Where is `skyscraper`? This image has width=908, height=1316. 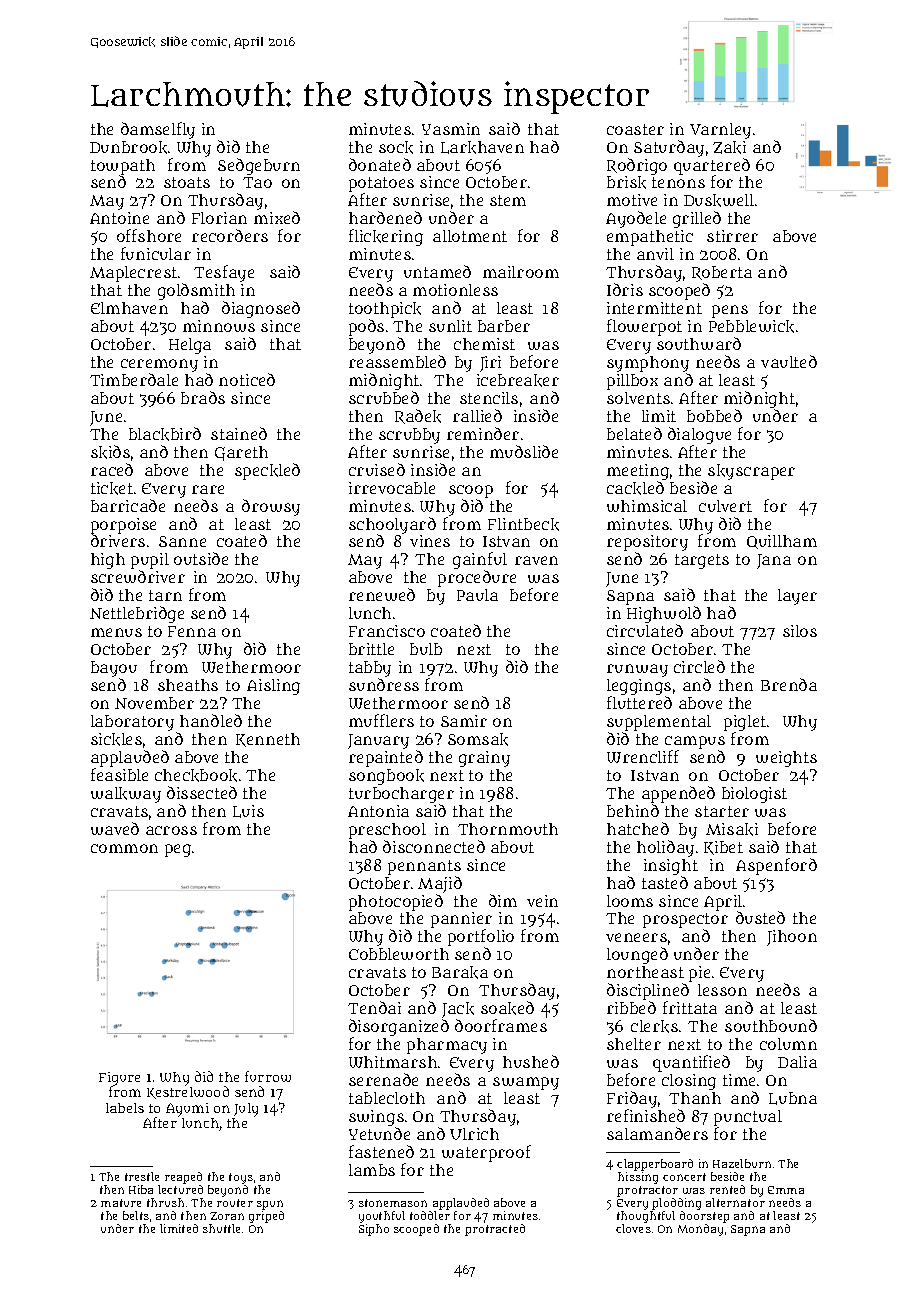 skyscraper is located at coordinates (751, 472).
